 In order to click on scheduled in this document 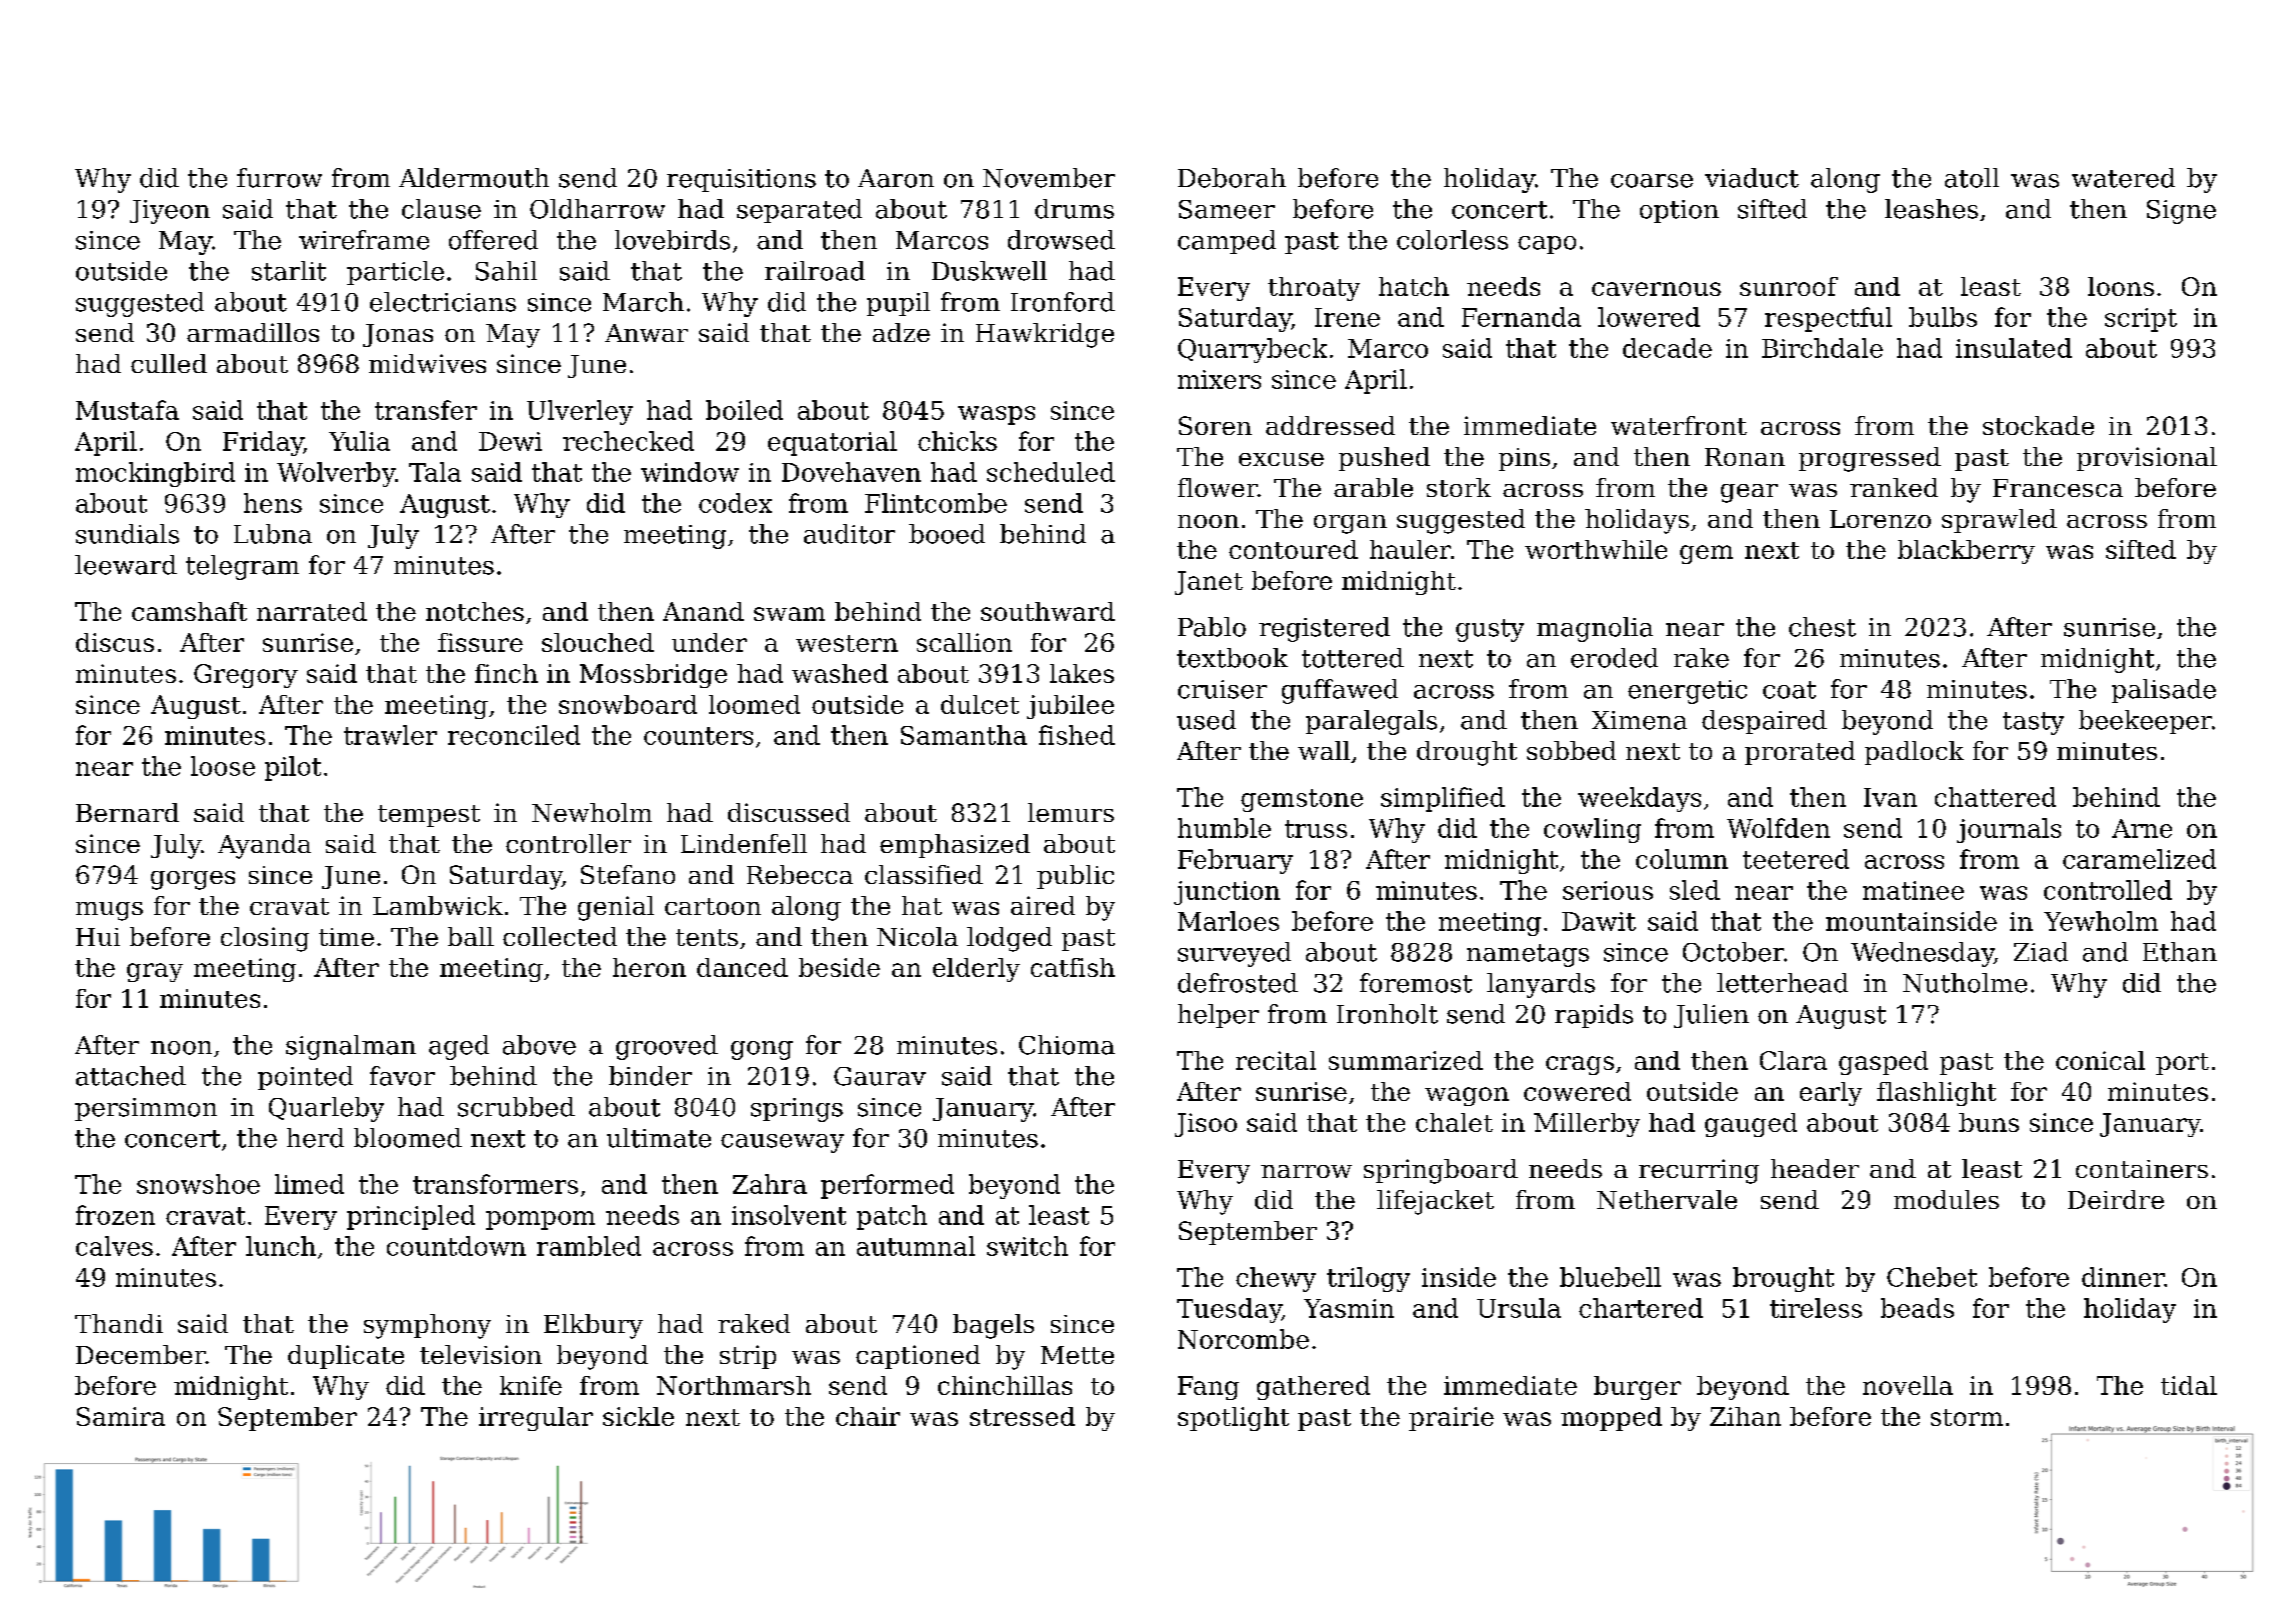, I will do `click(1051, 472)`.
